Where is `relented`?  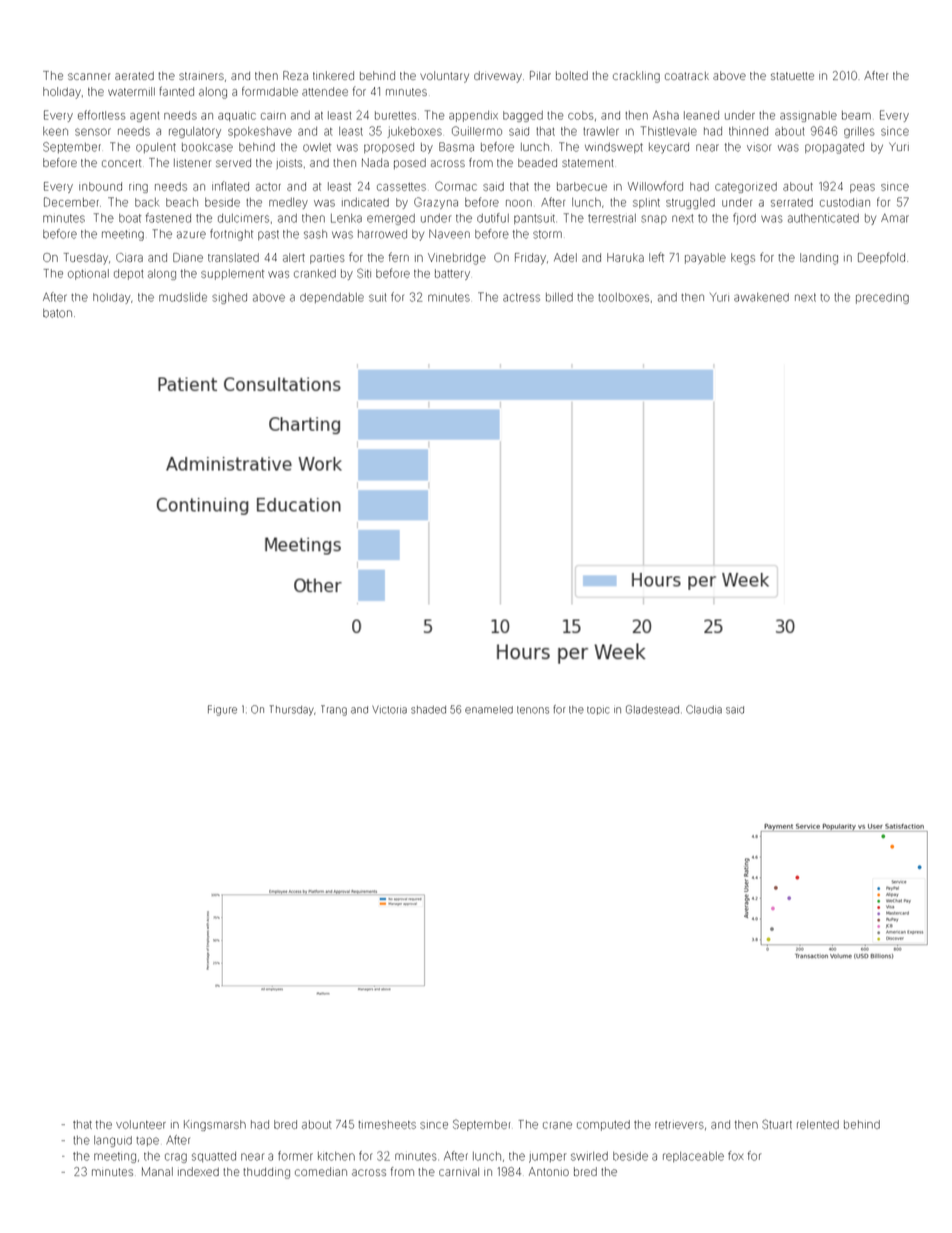 relented is located at coordinates (818, 1124).
